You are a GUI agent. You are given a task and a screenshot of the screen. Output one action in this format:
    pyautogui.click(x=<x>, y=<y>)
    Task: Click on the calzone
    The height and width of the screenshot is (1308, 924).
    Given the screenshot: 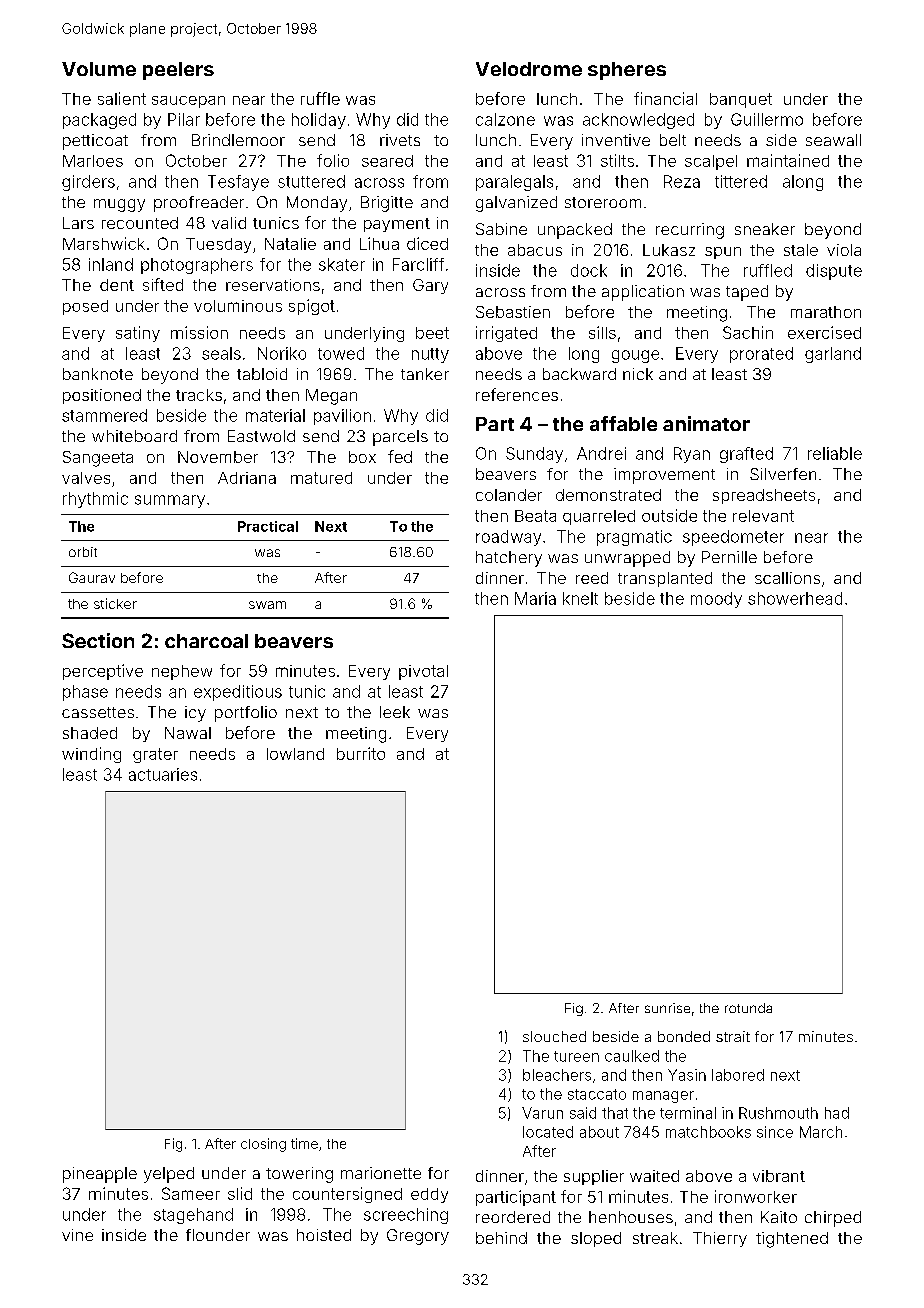 What is the action you would take?
    pyautogui.click(x=505, y=119)
